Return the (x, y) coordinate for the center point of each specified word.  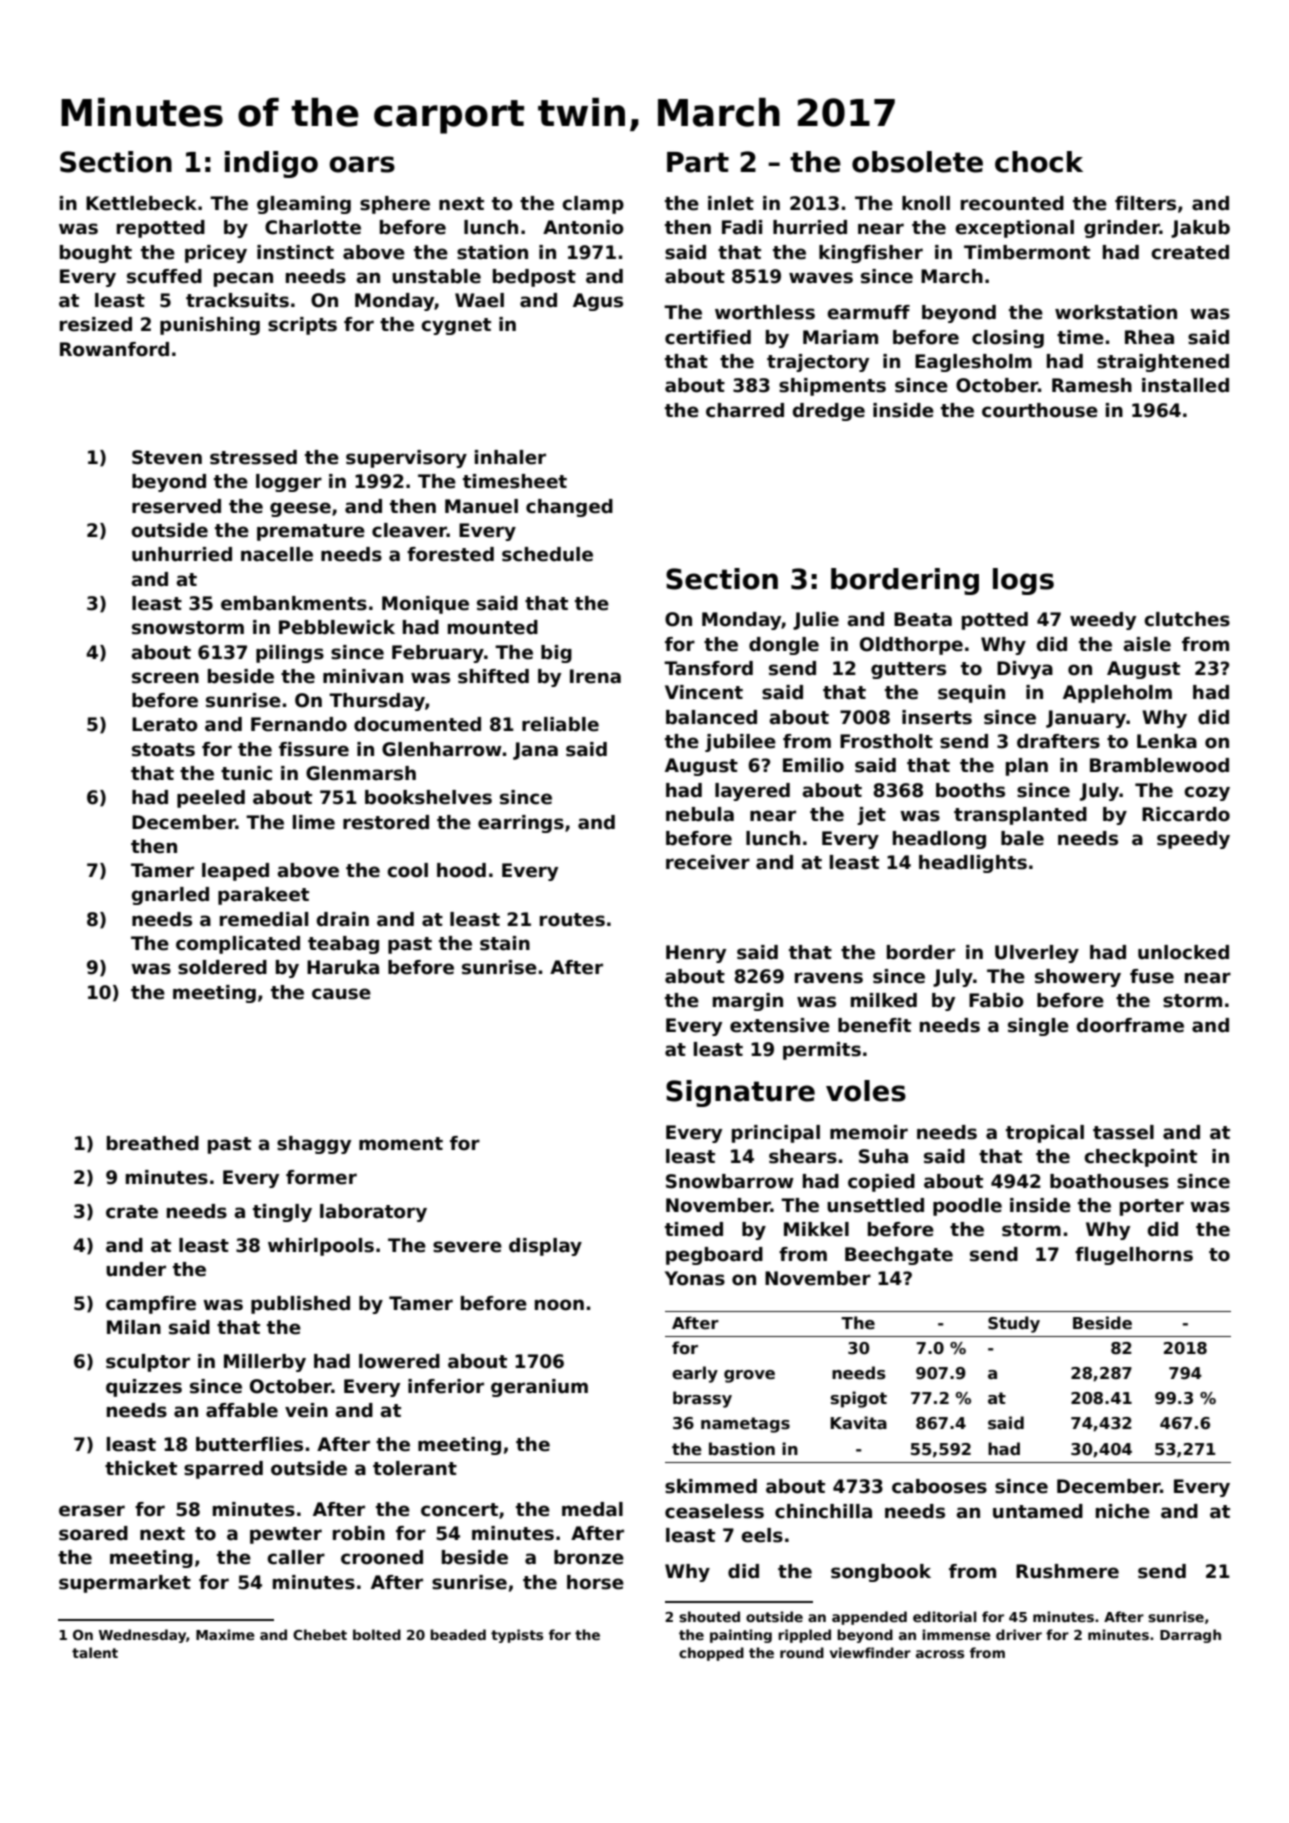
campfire (151, 1305)
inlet (731, 203)
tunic (246, 773)
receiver (708, 862)
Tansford (708, 668)
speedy (1193, 840)
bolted (377, 1634)
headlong (939, 840)
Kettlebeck (141, 203)
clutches (1187, 619)
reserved (176, 506)
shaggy (314, 1145)
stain (505, 943)
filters (1145, 203)
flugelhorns (1134, 1256)
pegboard (714, 1256)
